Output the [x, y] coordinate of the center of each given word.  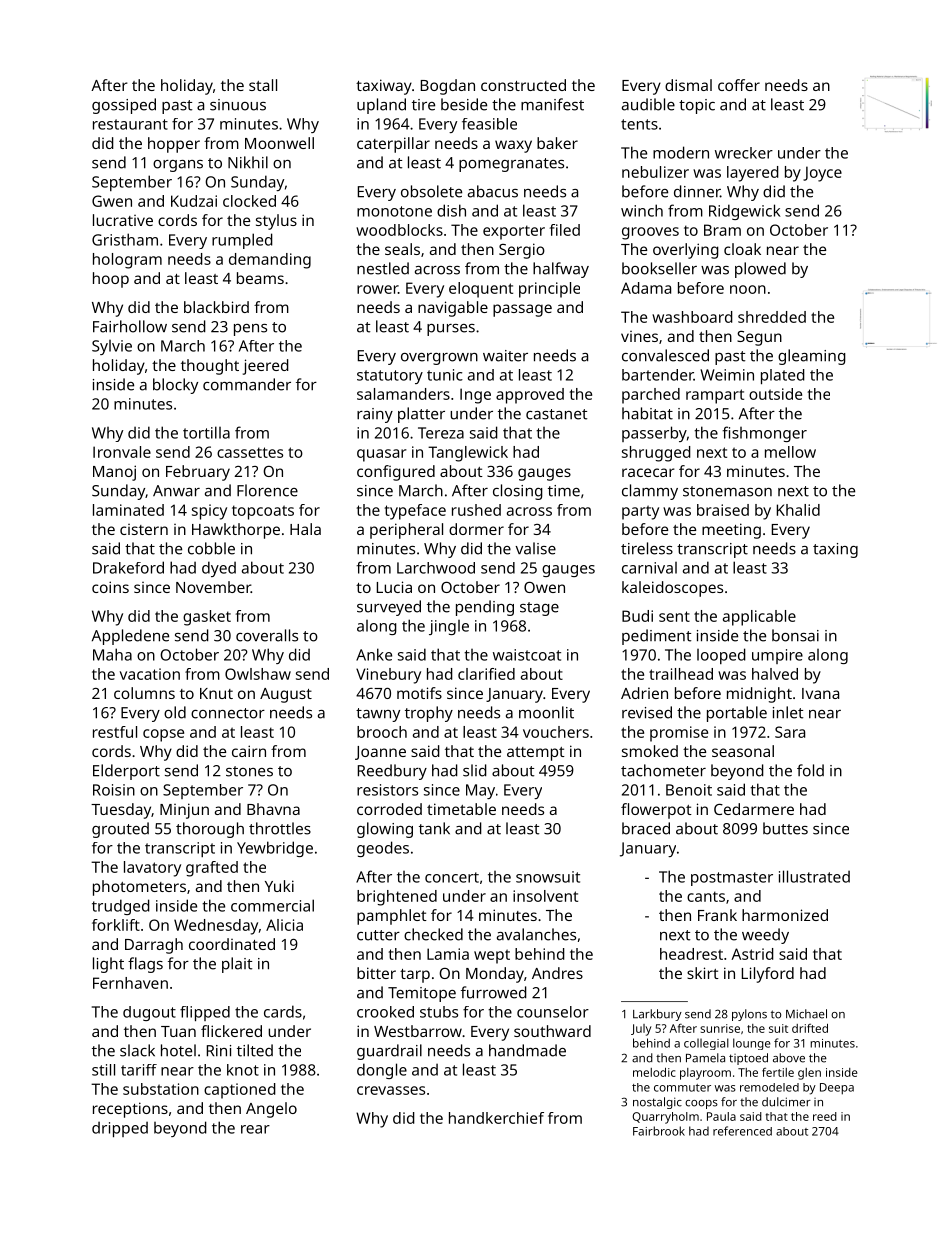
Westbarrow [418, 1031]
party [640, 512]
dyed [219, 569]
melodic [654, 1072]
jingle [449, 627]
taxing [835, 550]
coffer [739, 85]
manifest [552, 104]
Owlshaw [258, 674]
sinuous [238, 105]
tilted [255, 1050]
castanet [556, 414]
